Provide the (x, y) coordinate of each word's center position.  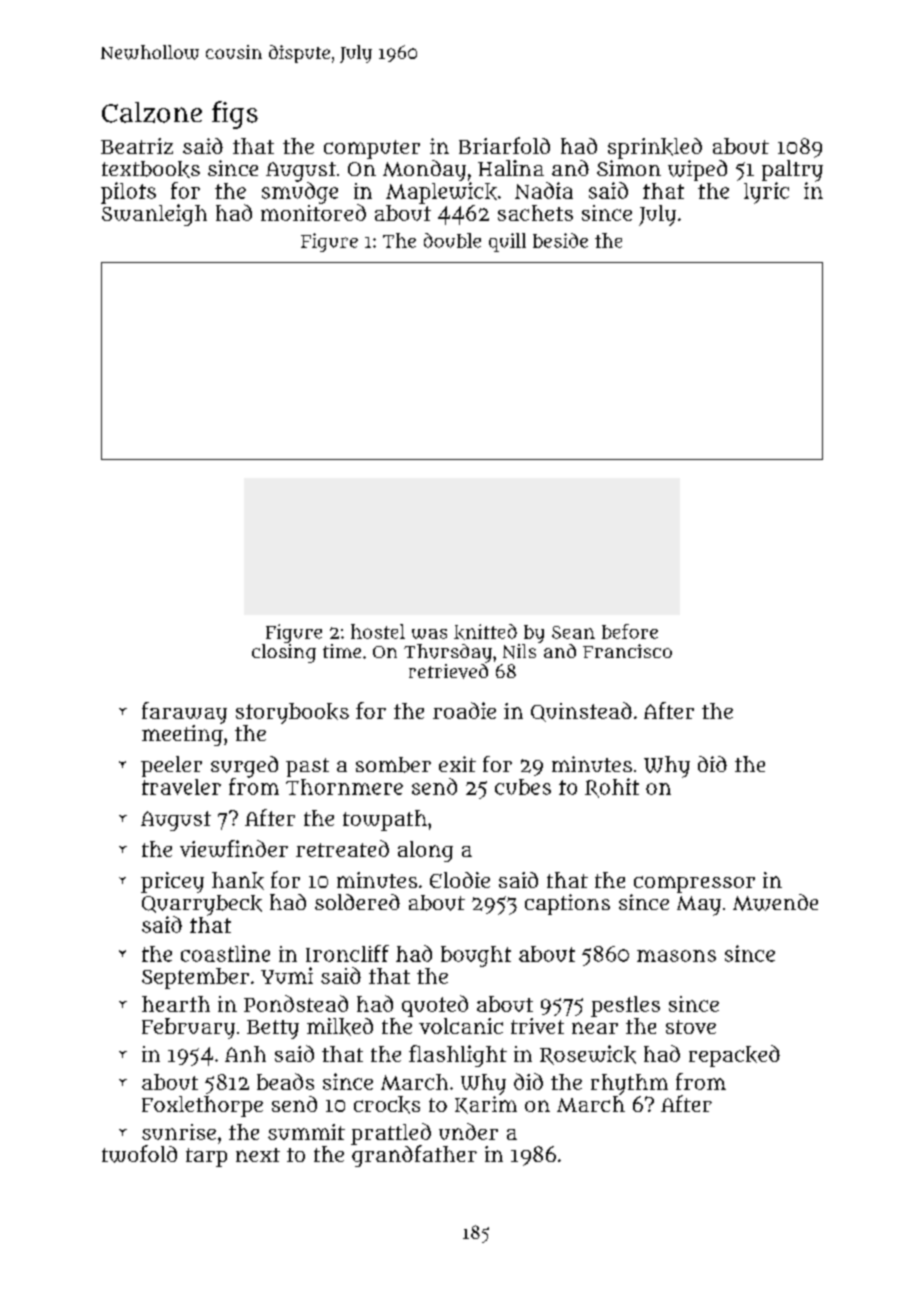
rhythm (629, 1084)
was (429, 634)
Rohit (612, 788)
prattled (391, 1134)
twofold (139, 1154)
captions (567, 904)
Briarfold (504, 145)
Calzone (152, 112)
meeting (182, 735)
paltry (792, 171)
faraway (184, 713)
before (630, 631)
